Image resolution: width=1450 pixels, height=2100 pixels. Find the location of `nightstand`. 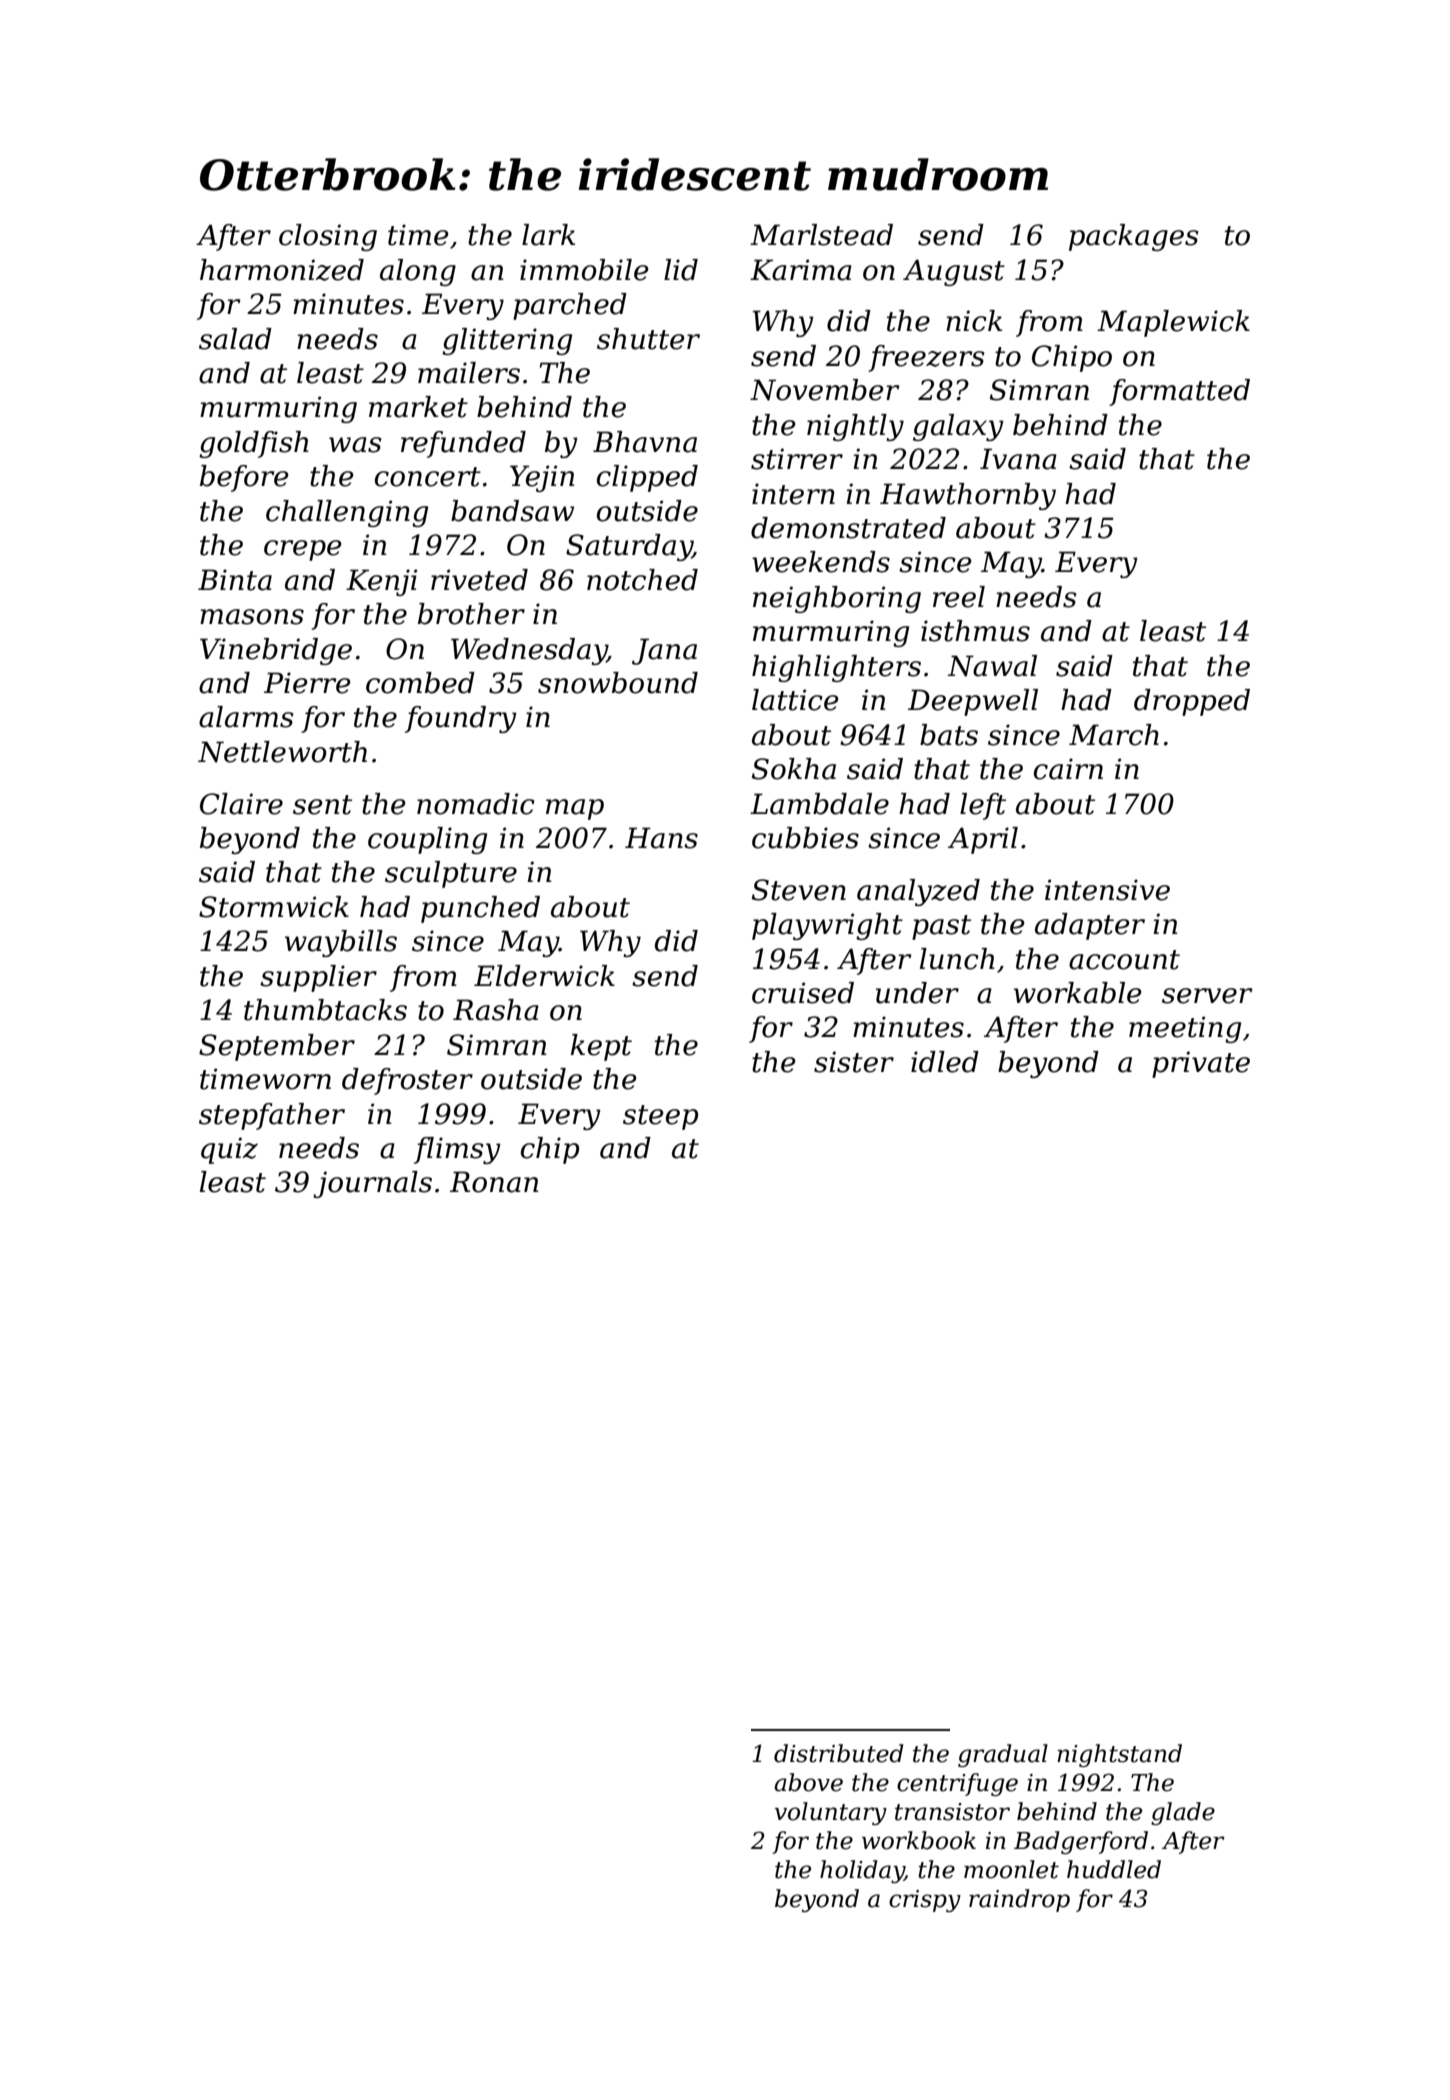

nightstand is located at coordinates (1119, 1755).
